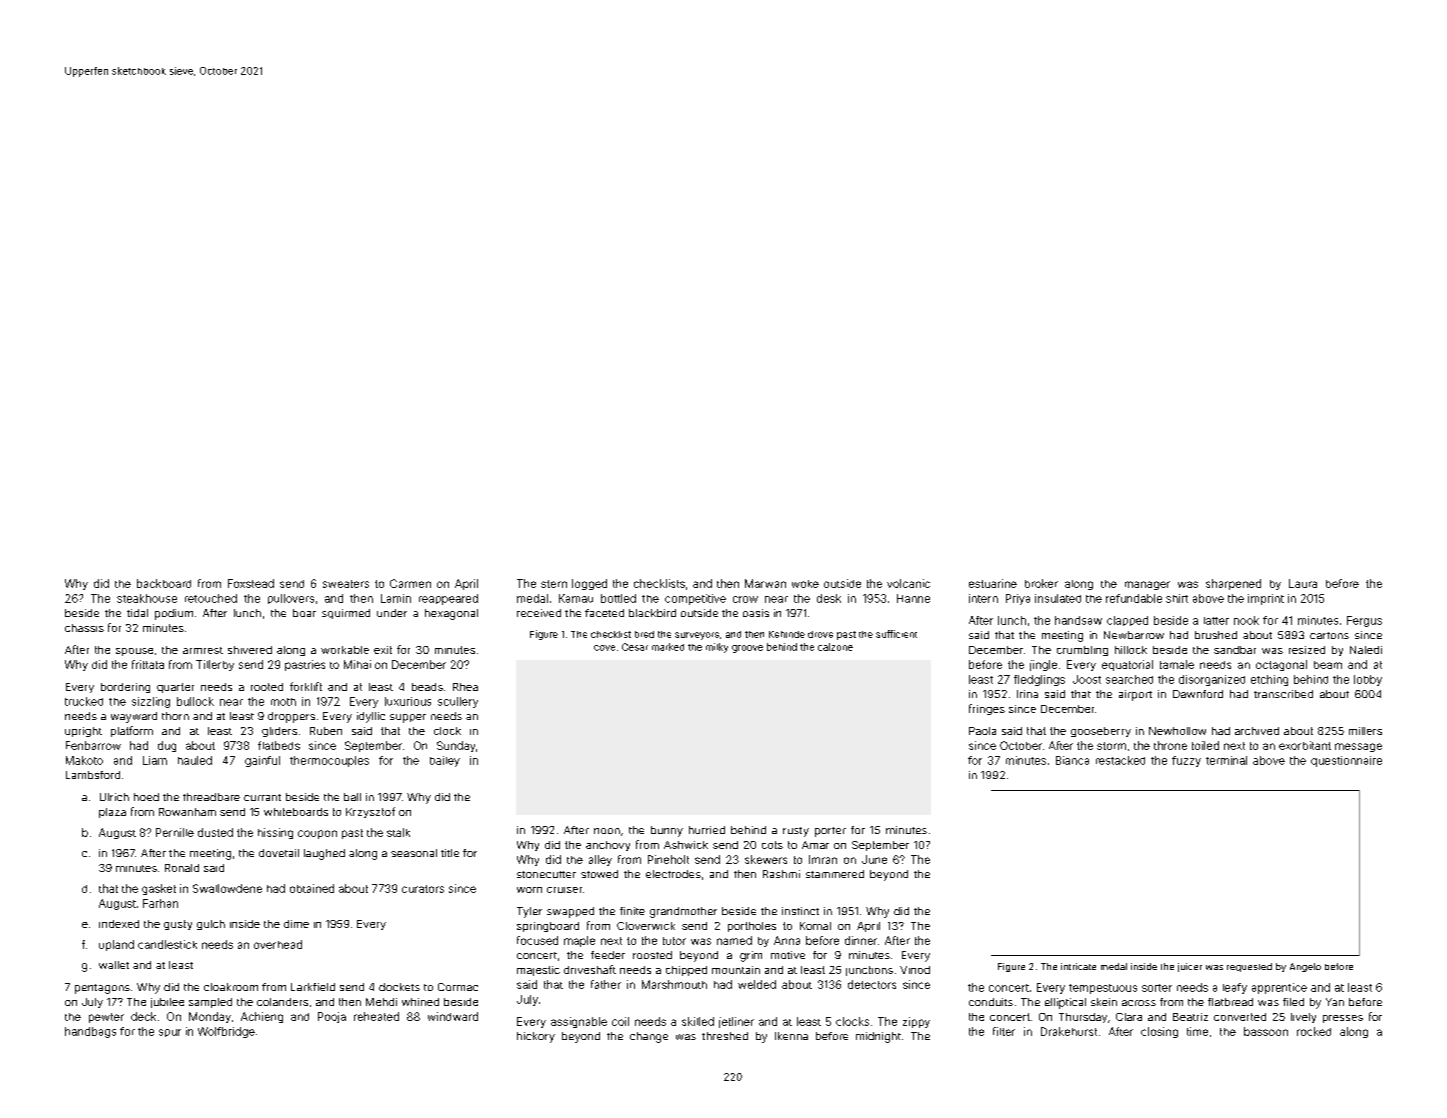 The width and height of the screenshot is (1447, 1118). Describe the element at coordinates (90, 1032) in the screenshot. I see `handbags` at that location.
